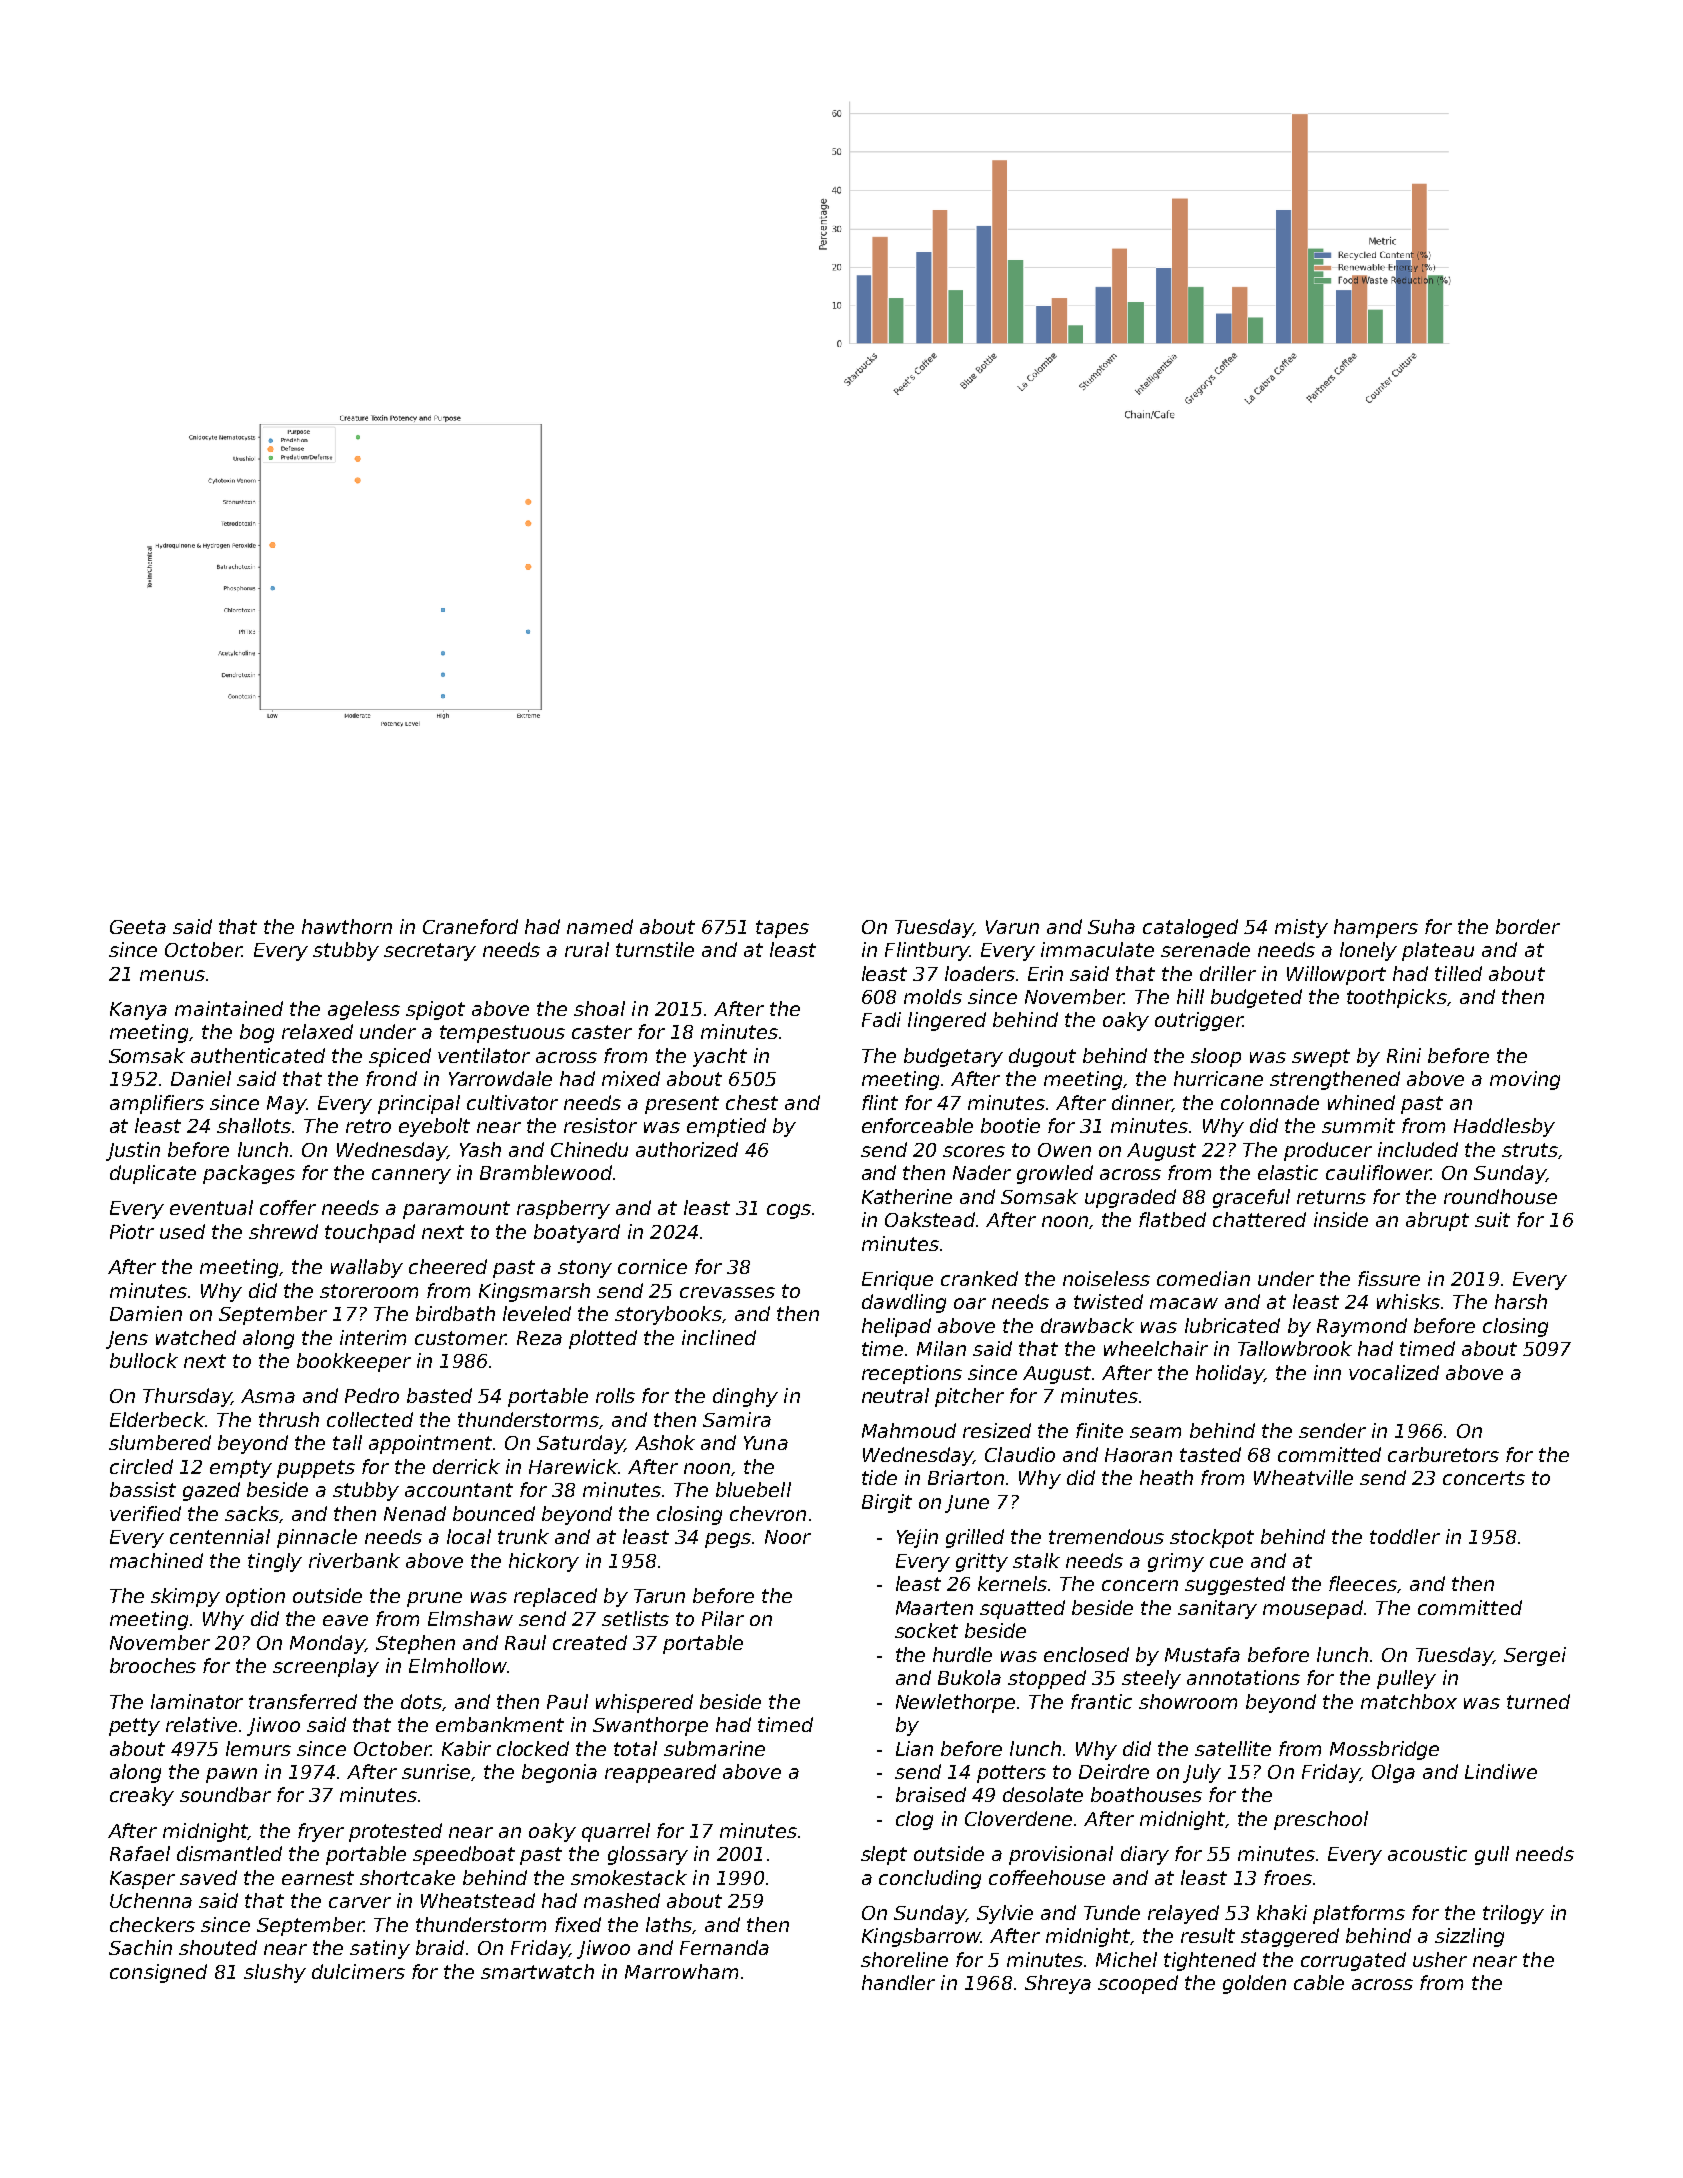 This image has height=2178, width=1683. I want to click on sunrise, so click(436, 1771).
